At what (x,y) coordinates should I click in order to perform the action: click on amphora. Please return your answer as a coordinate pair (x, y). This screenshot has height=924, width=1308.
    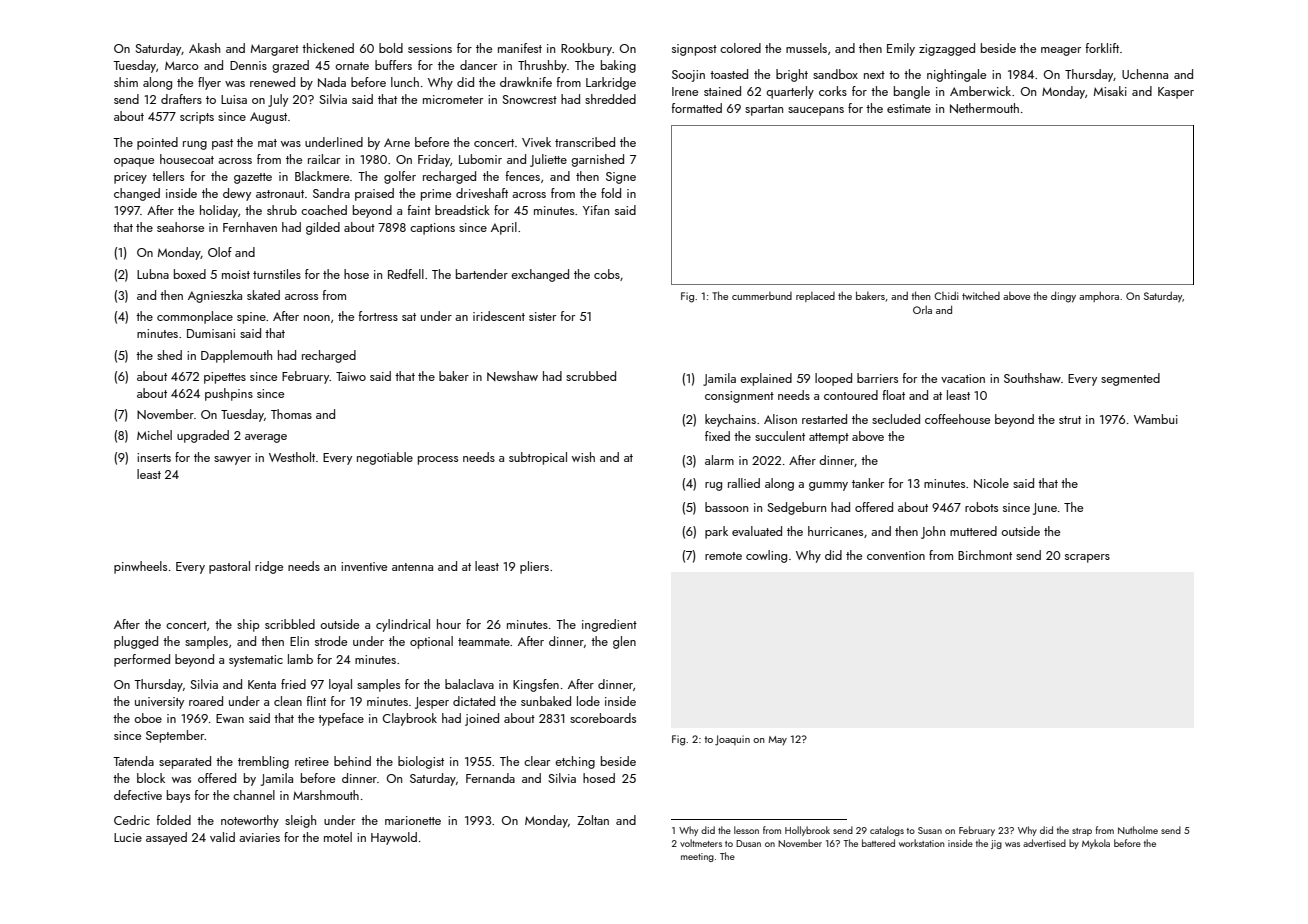
    Looking at the image, I should click on (1099, 296).
